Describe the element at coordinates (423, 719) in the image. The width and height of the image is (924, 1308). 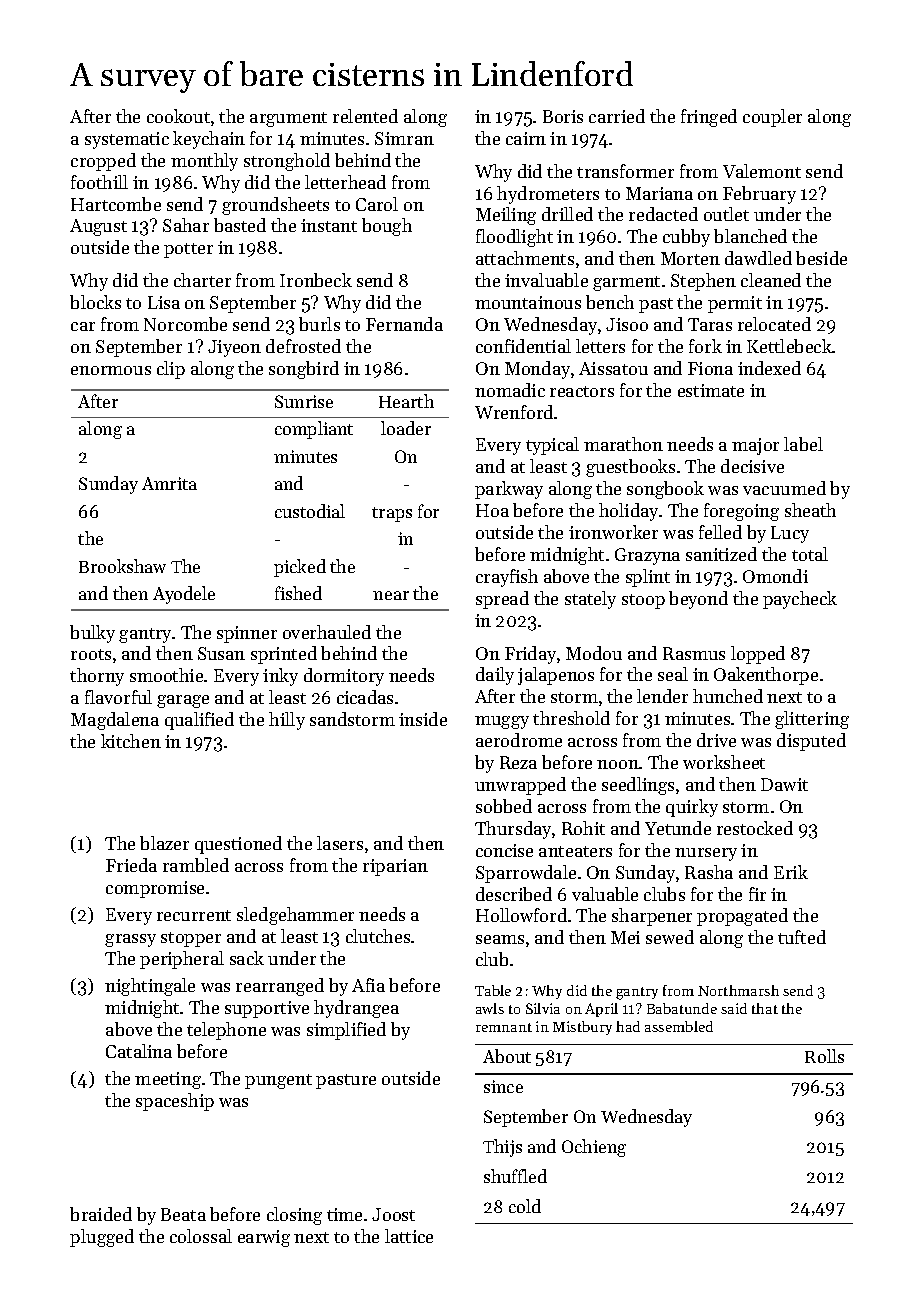
I see `inside` at that location.
